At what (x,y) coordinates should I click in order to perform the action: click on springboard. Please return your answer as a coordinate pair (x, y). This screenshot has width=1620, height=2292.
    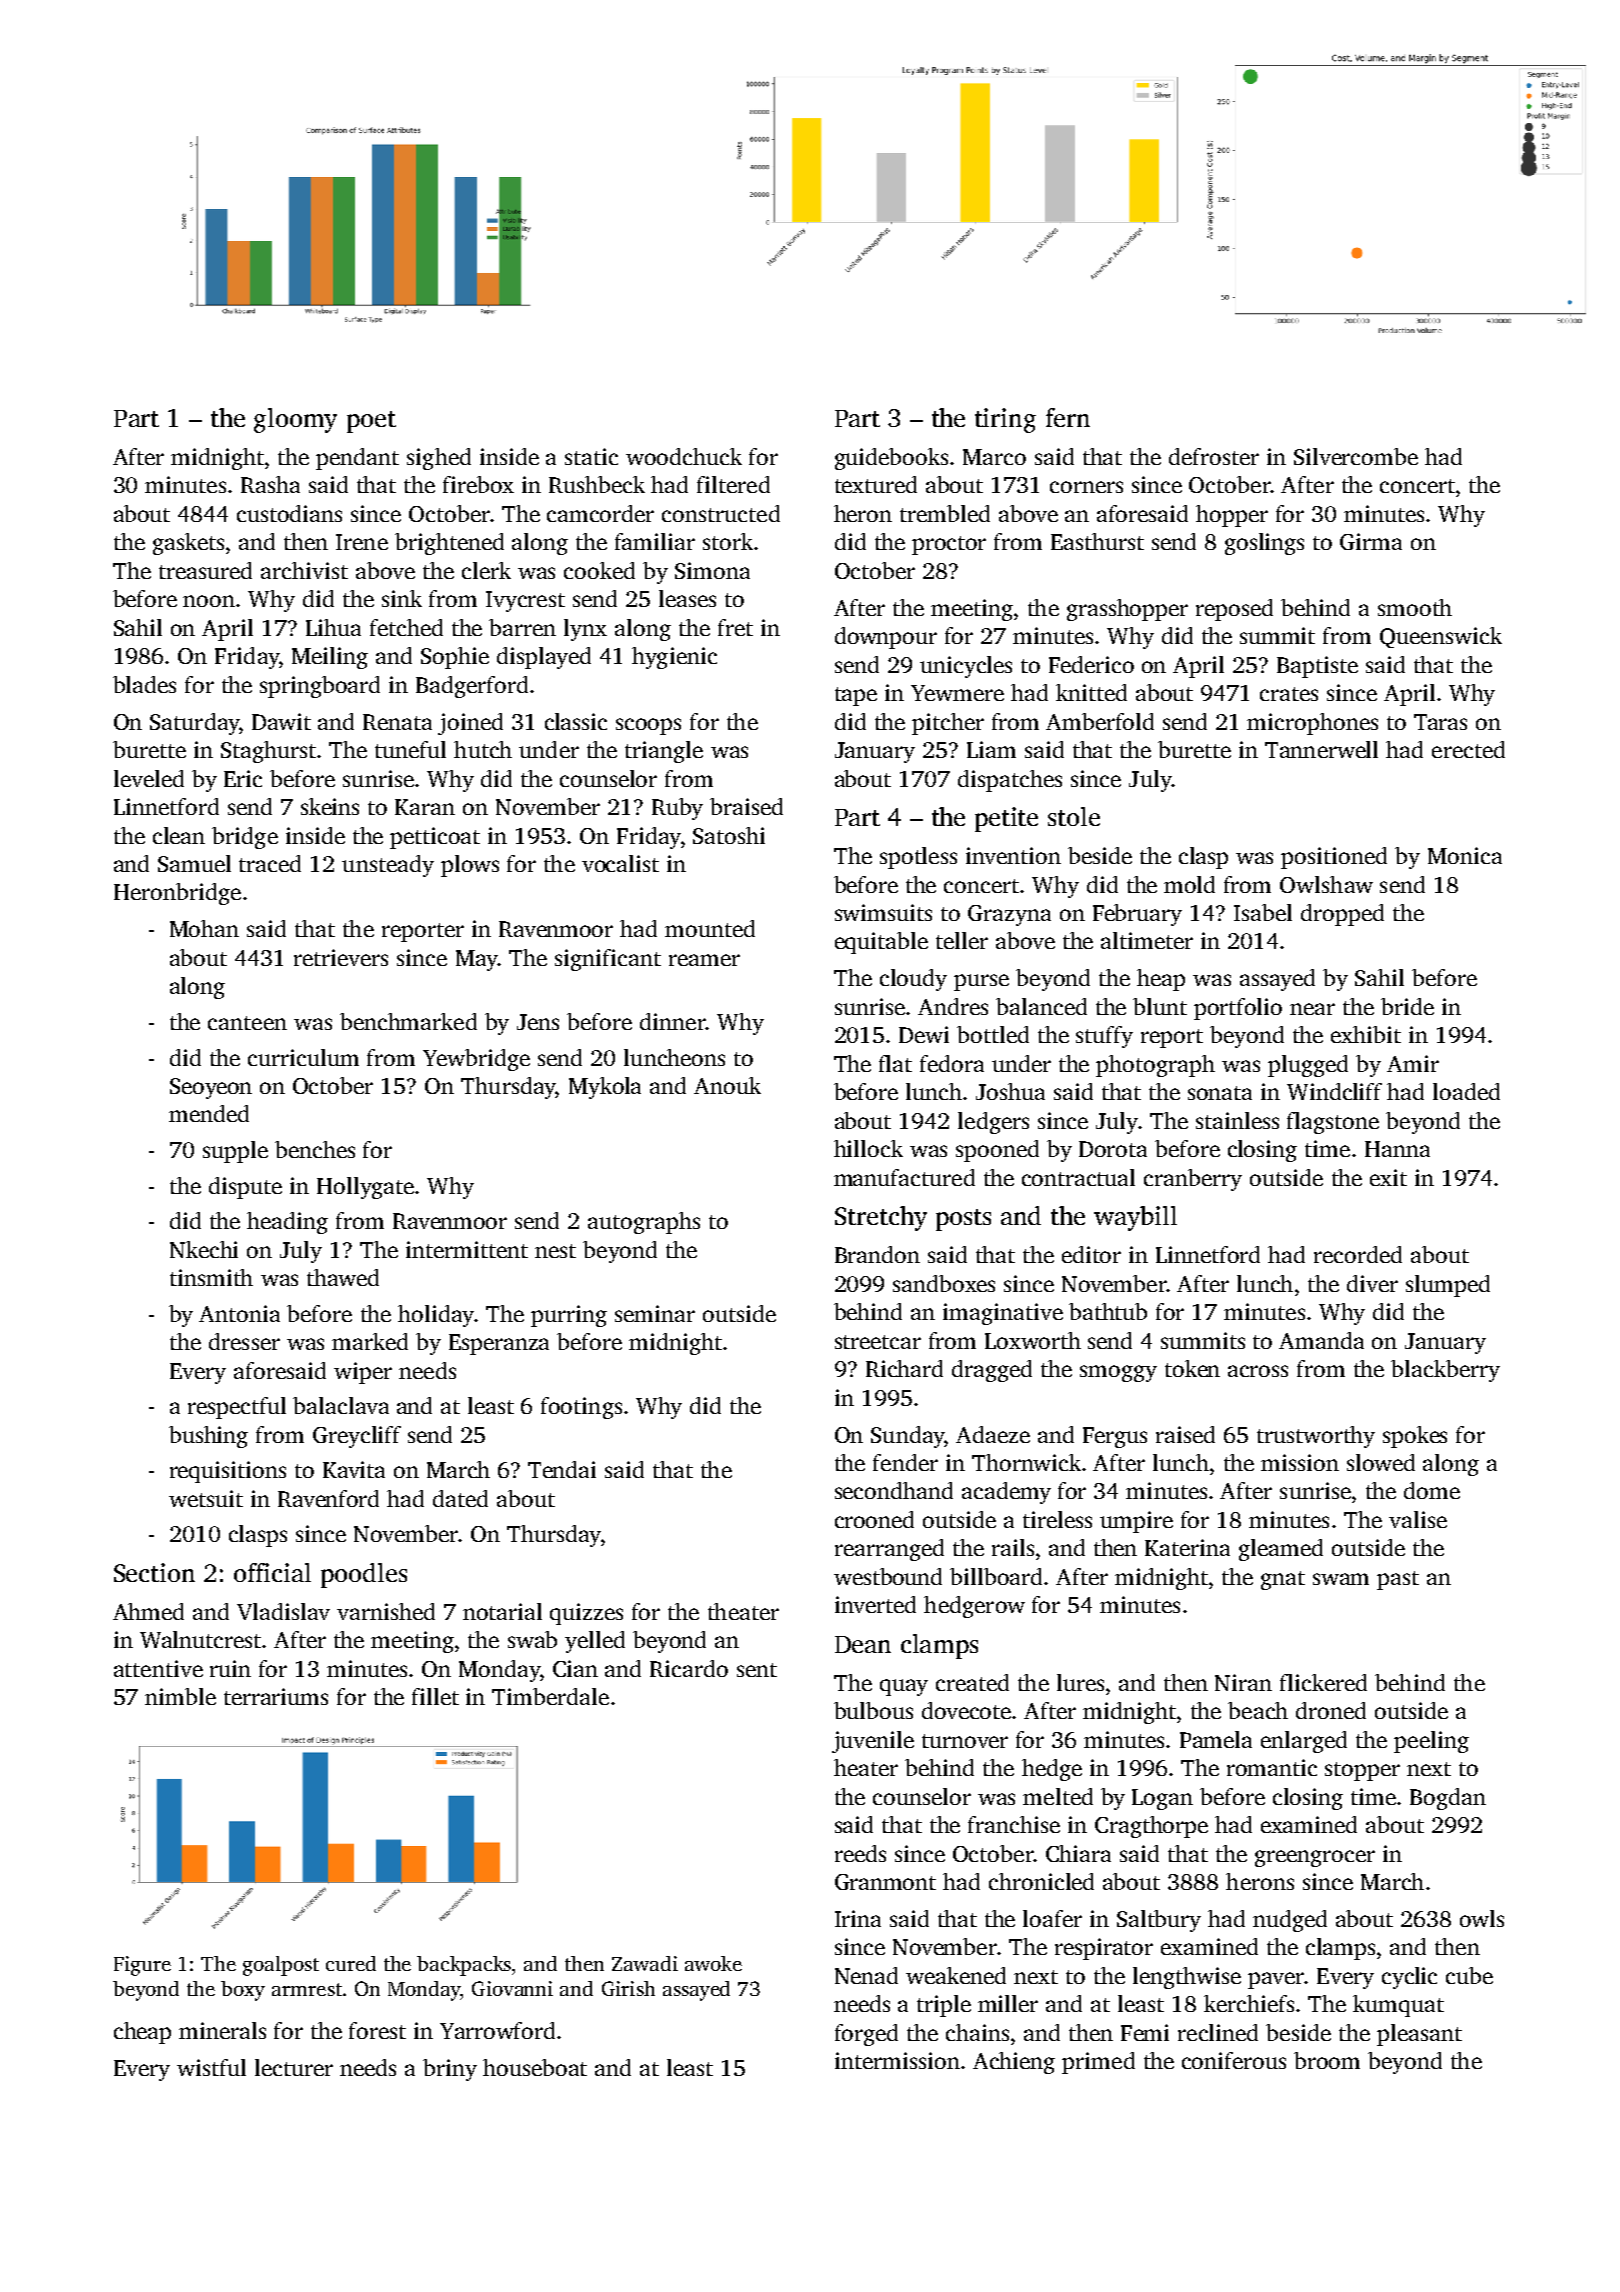
    Looking at the image, I should click on (320, 687).
